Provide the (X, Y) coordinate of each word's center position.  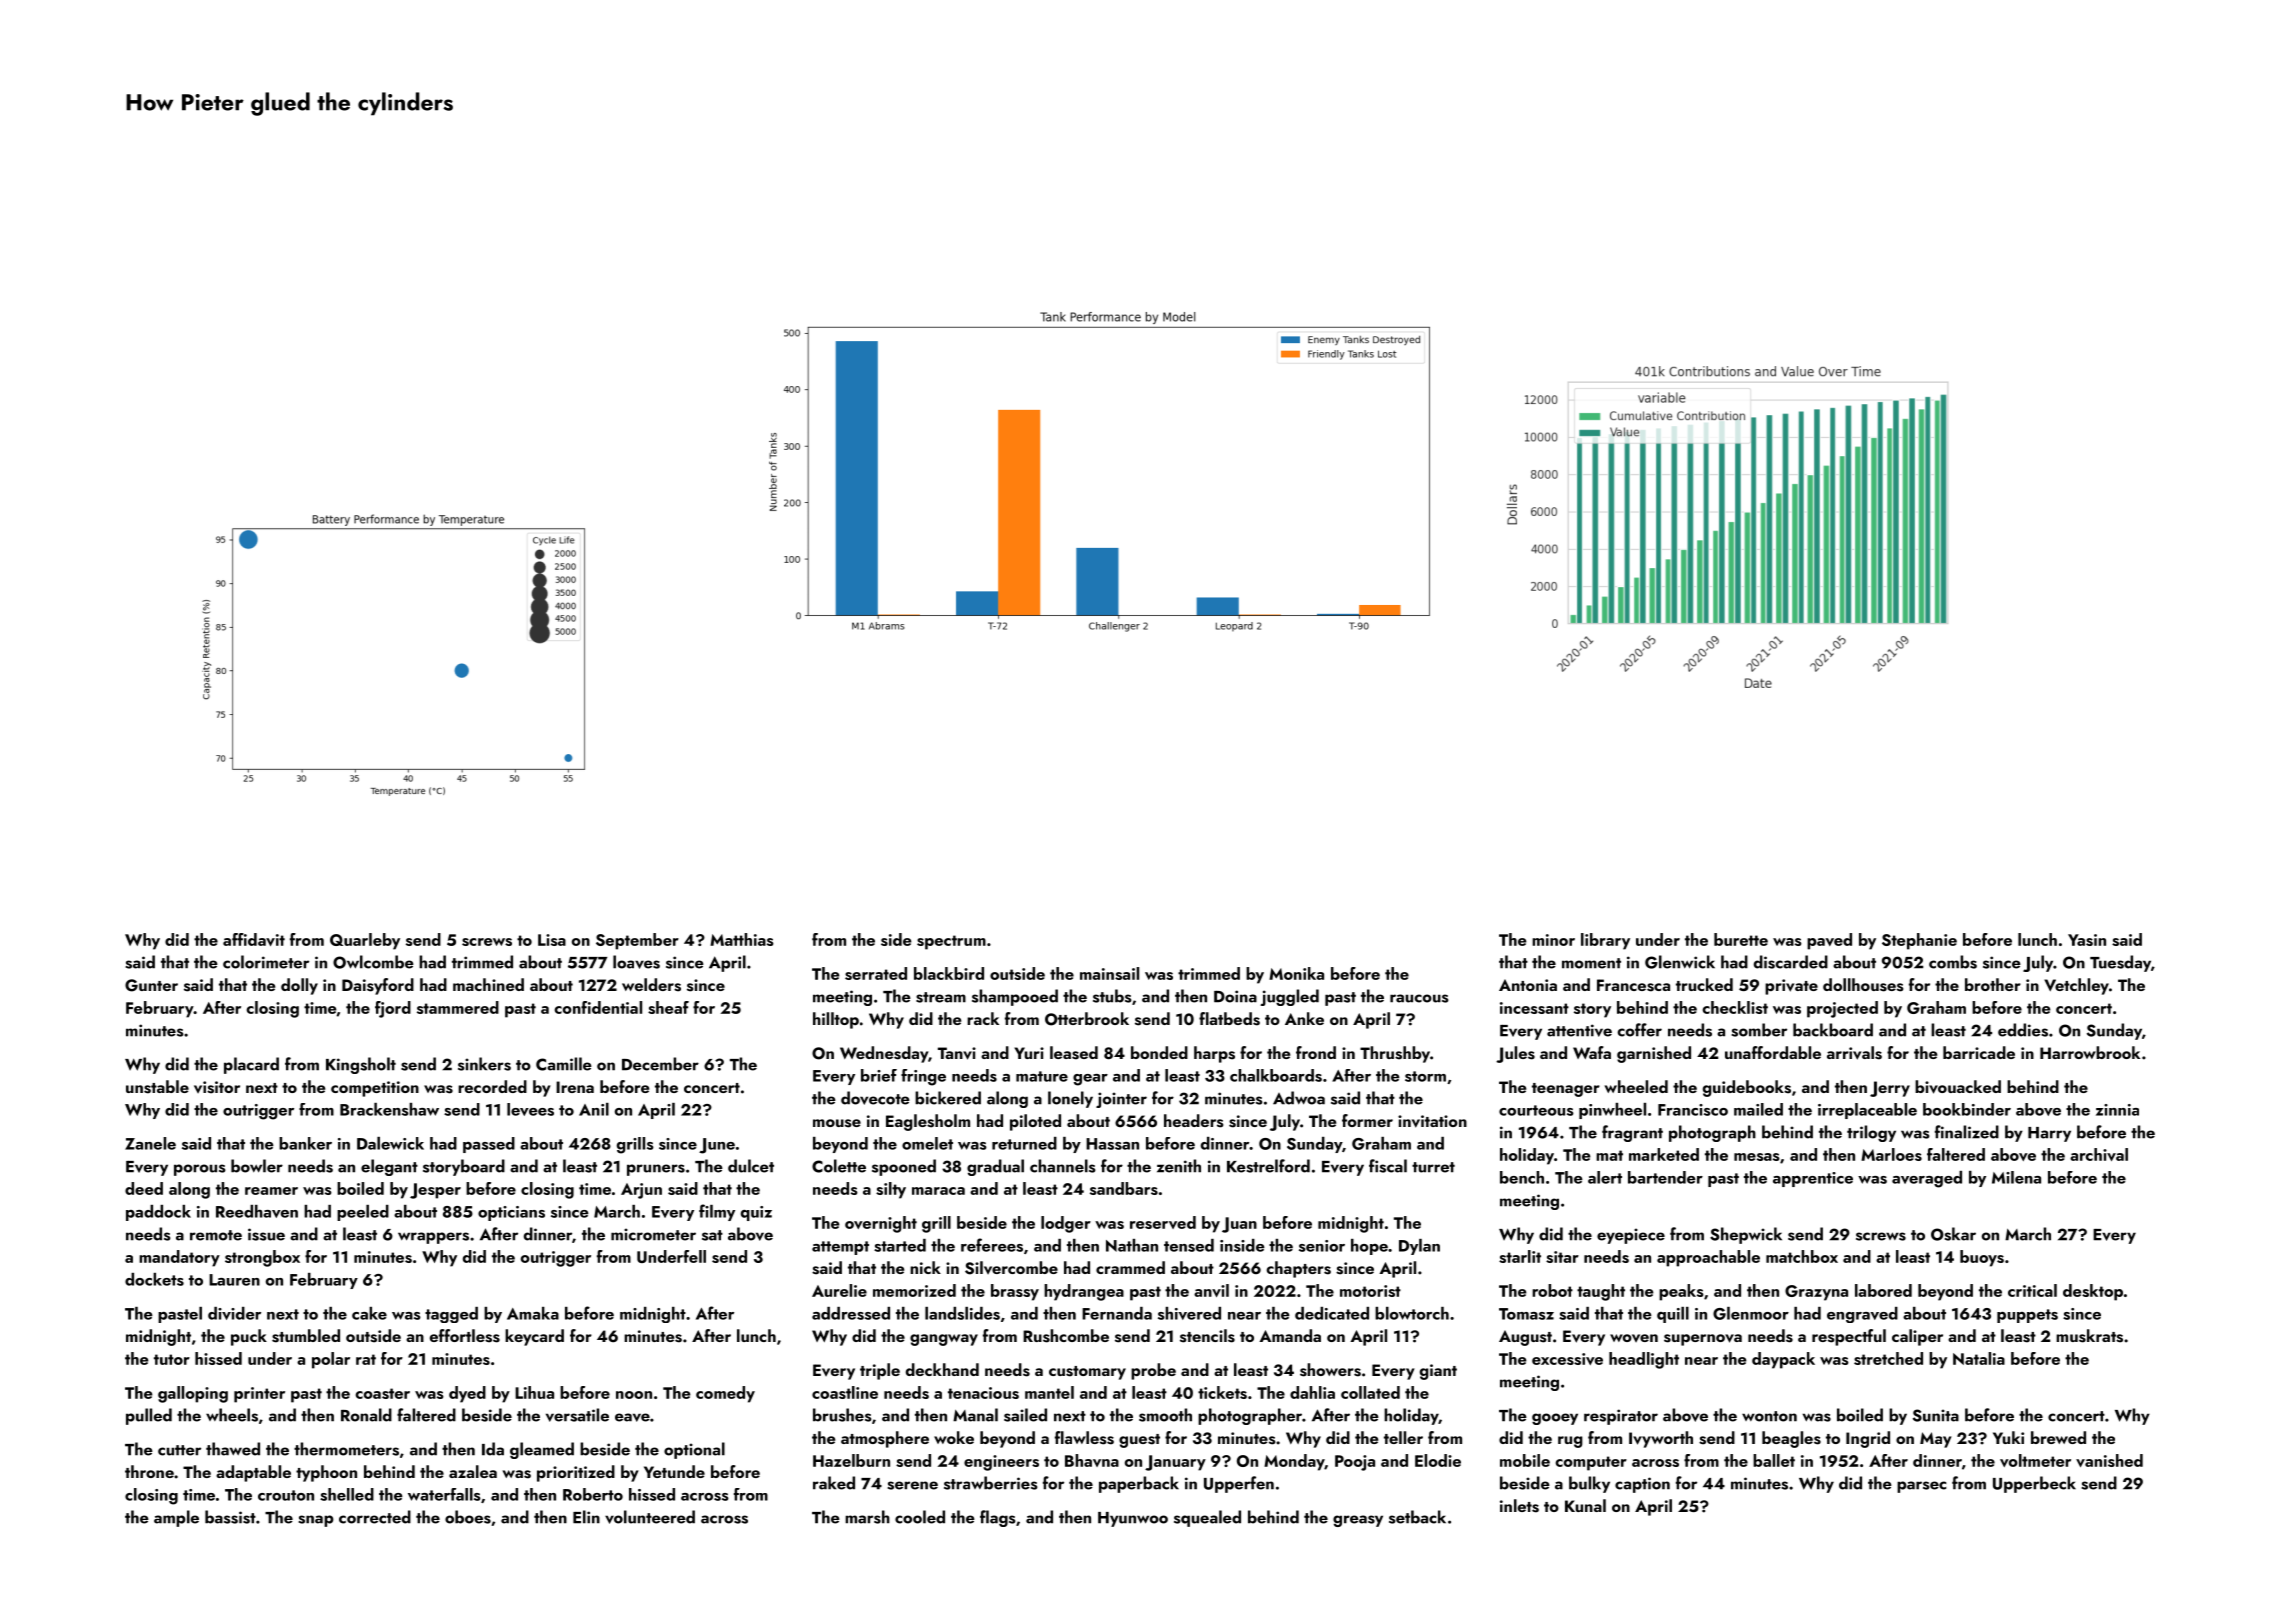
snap (316, 1521)
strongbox (262, 1258)
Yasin (2087, 940)
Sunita (1936, 1415)
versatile (577, 1415)
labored (1883, 1290)
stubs (1112, 996)
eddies (2023, 1030)
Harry (2049, 1134)
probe (1153, 1371)
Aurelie (839, 1290)
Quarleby (365, 941)
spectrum (951, 942)
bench (1522, 1177)
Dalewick (390, 1143)
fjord (393, 1009)
